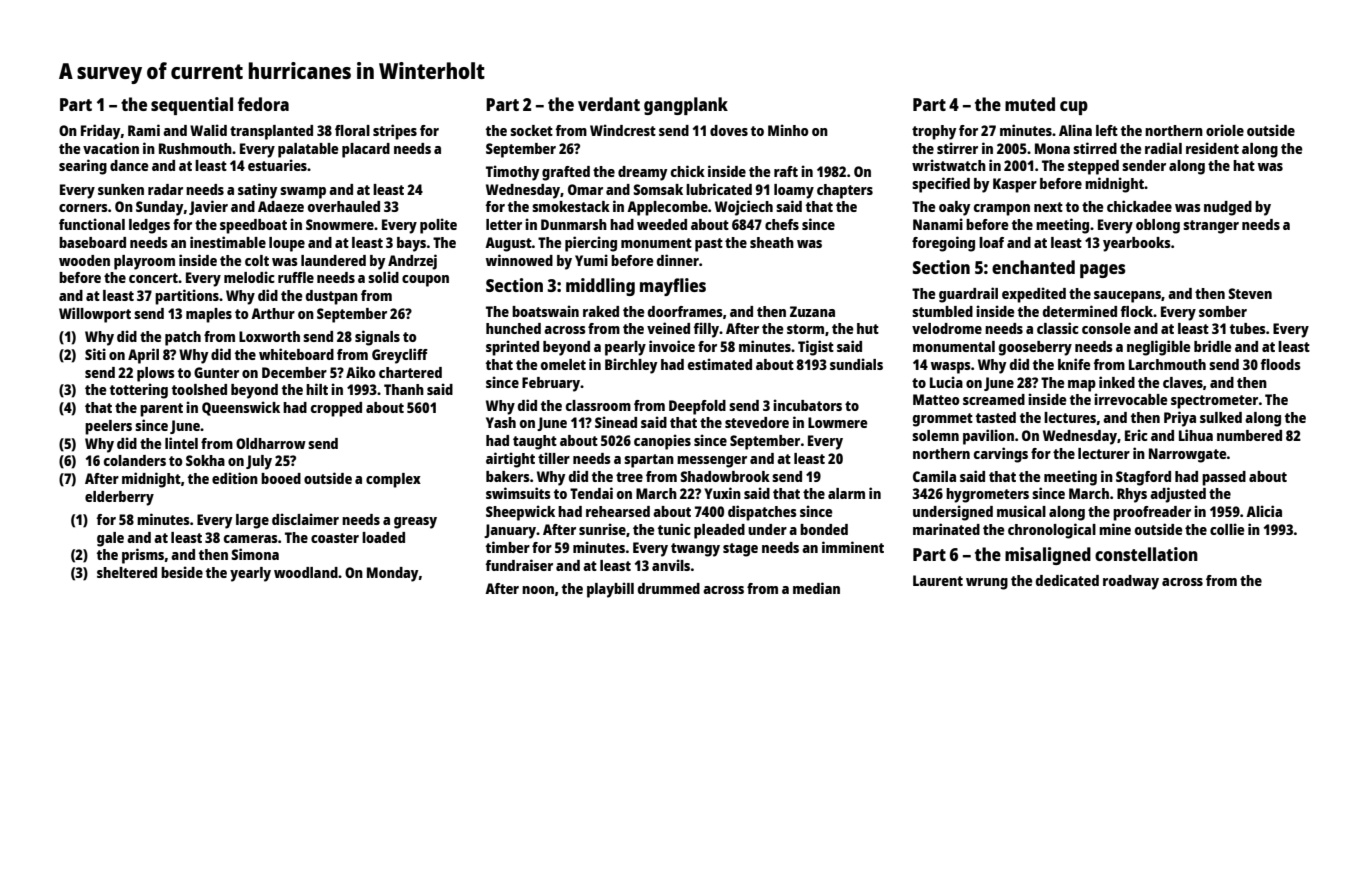  Describe the element at coordinates (149, 226) in the screenshot. I see `ledges` at that location.
